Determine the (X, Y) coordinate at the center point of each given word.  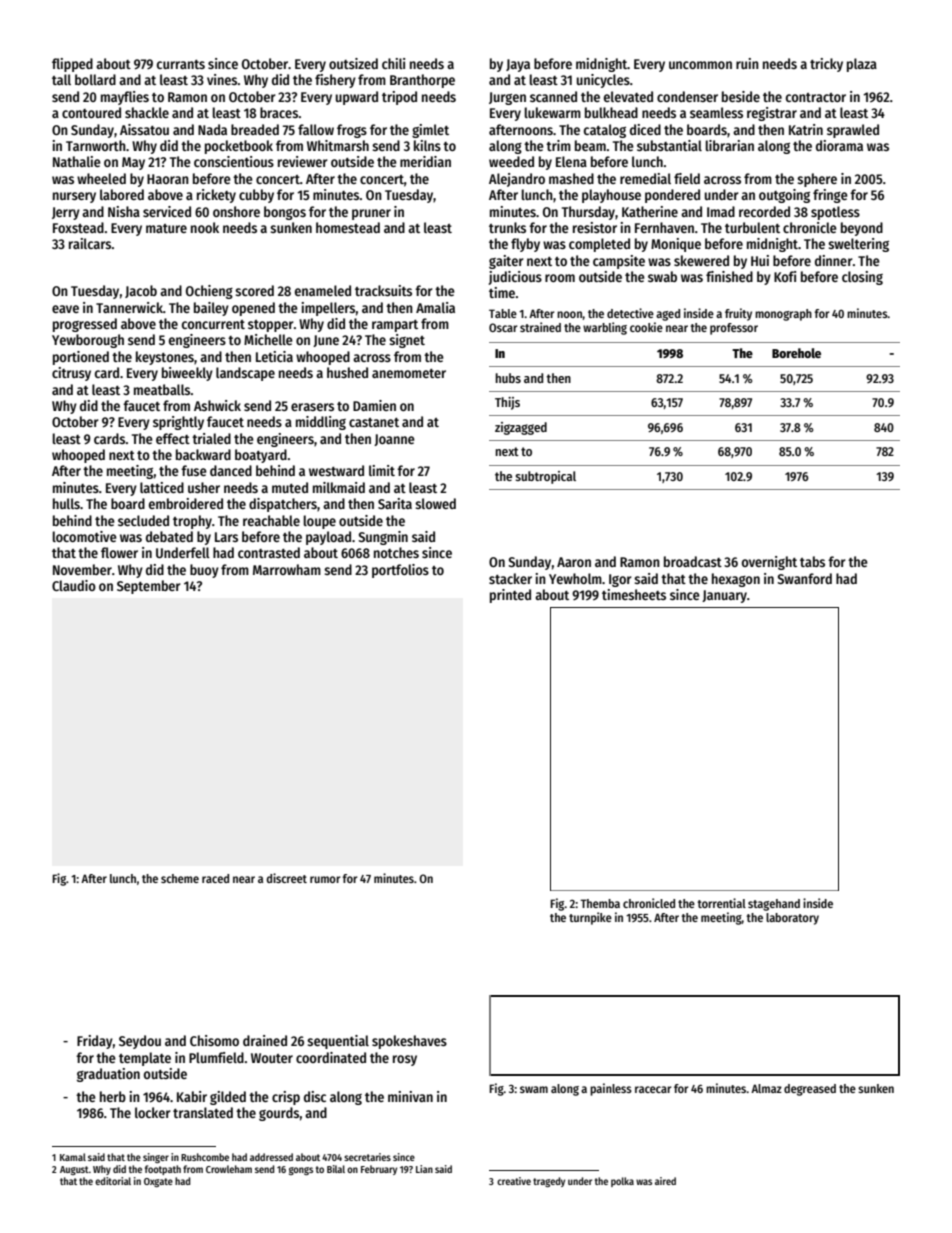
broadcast (693, 561)
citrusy (71, 374)
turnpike (590, 918)
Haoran (168, 179)
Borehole (796, 353)
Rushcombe (205, 1157)
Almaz (766, 1088)
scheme (180, 878)
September (149, 587)
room (560, 278)
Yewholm (575, 578)
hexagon (736, 580)
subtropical (545, 477)
